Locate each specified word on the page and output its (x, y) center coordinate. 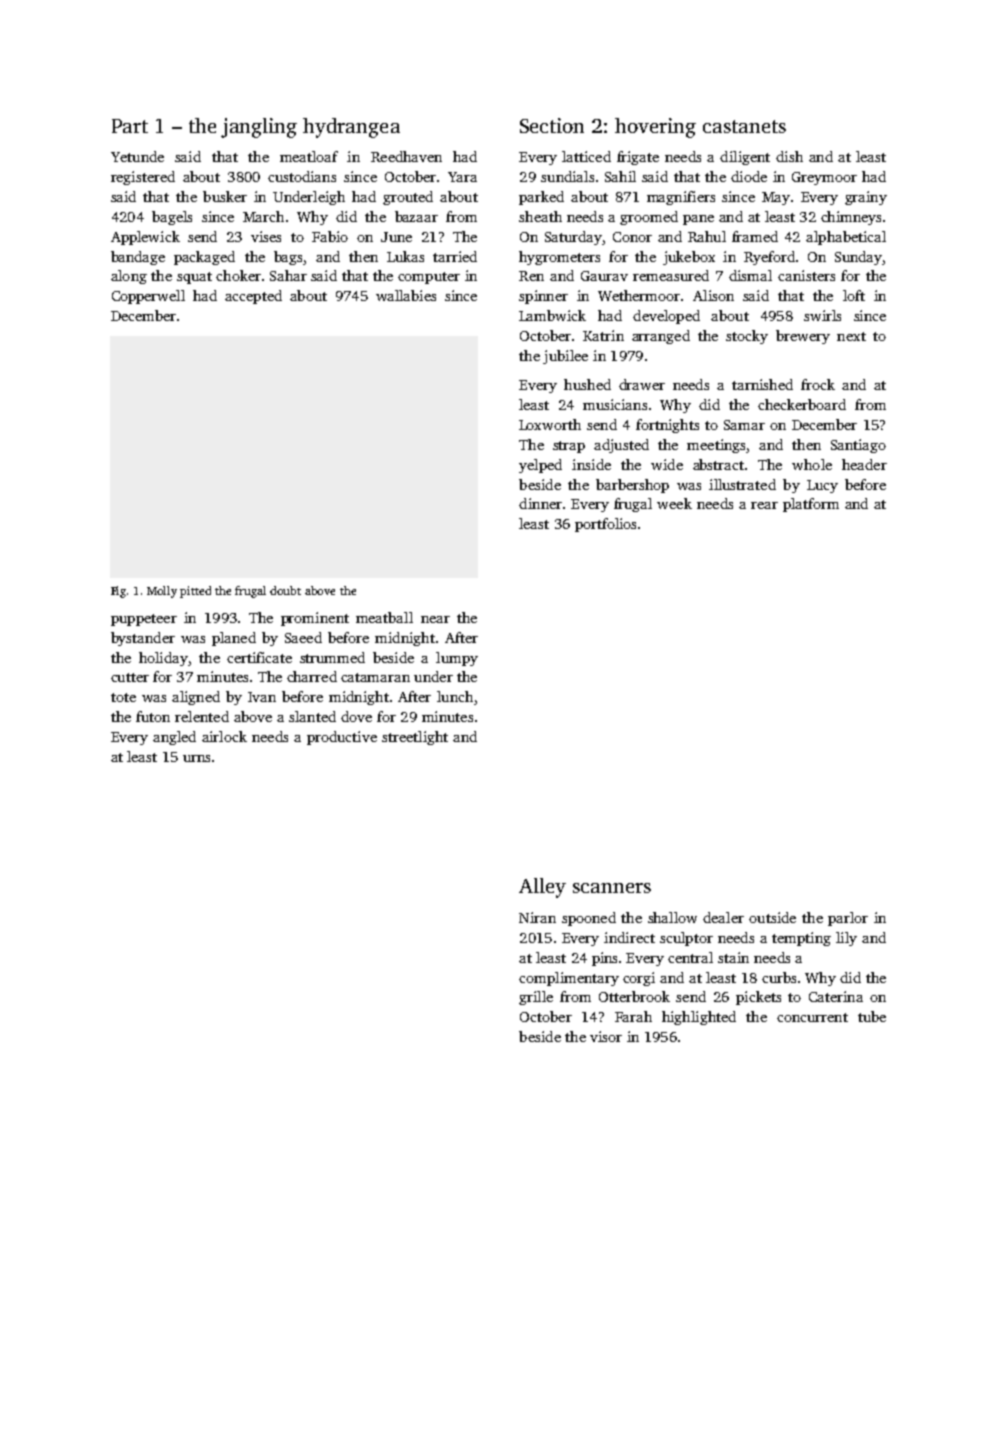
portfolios (605, 525)
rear (764, 505)
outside (772, 917)
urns (196, 758)
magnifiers (681, 198)
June (396, 237)
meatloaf (309, 156)
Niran (537, 917)
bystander (143, 639)
